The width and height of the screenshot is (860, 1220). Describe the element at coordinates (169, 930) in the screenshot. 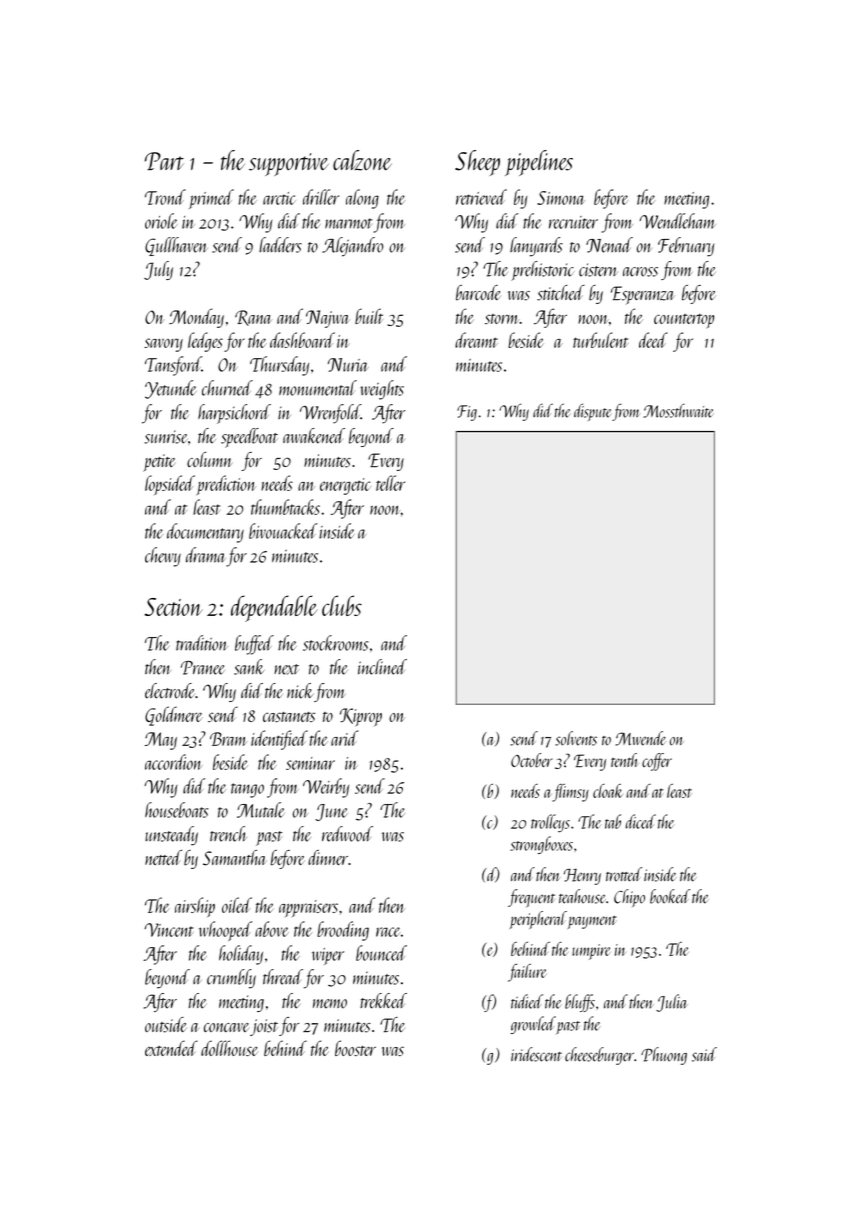

I see `Vincent` at that location.
